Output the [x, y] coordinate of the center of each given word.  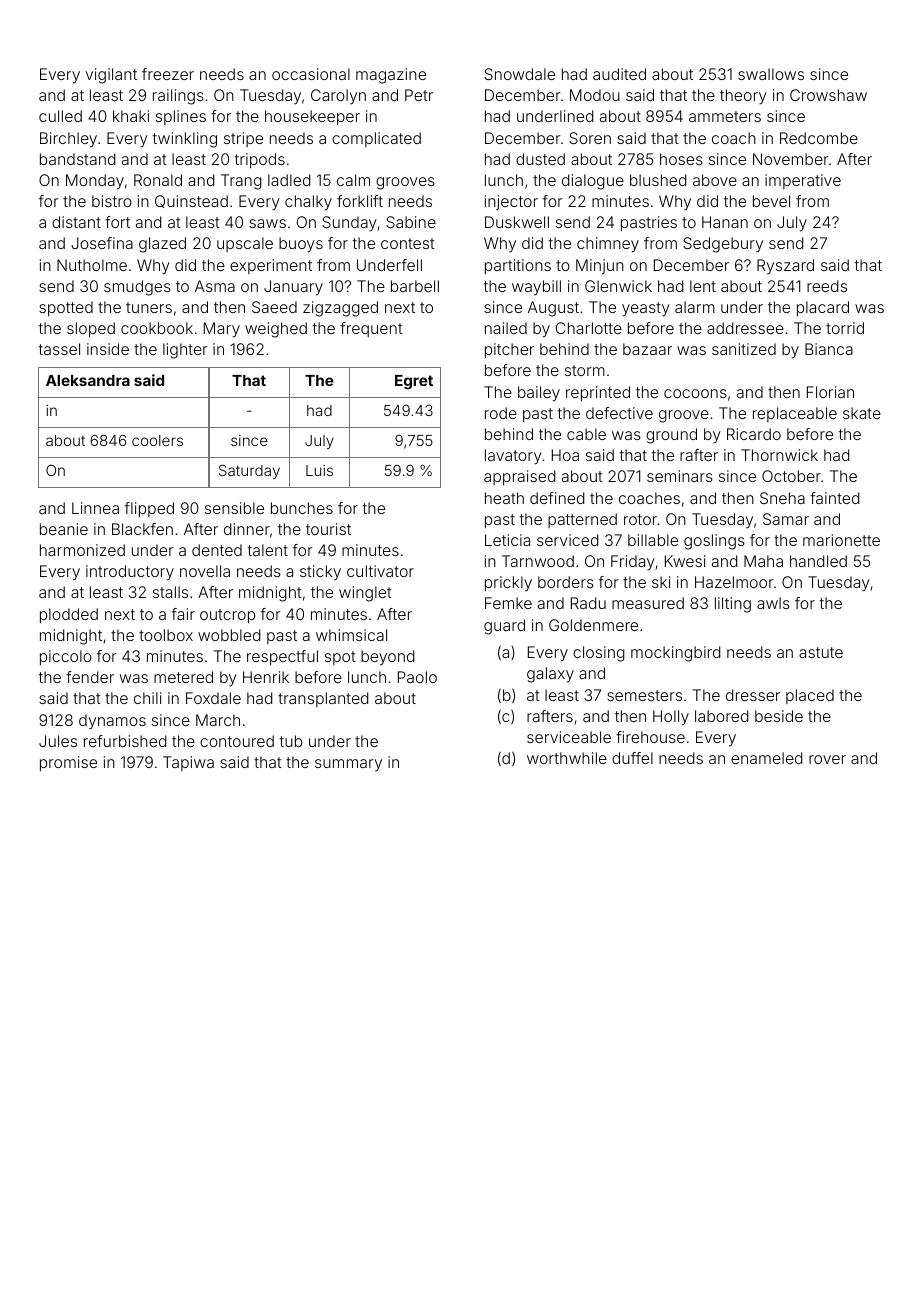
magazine [391, 76]
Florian [830, 392]
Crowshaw [828, 95]
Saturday [249, 471]
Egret [414, 382]
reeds [827, 286]
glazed [162, 245]
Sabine [411, 222]
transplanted [323, 699]
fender [90, 677]
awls [773, 603]
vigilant [111, 76]
